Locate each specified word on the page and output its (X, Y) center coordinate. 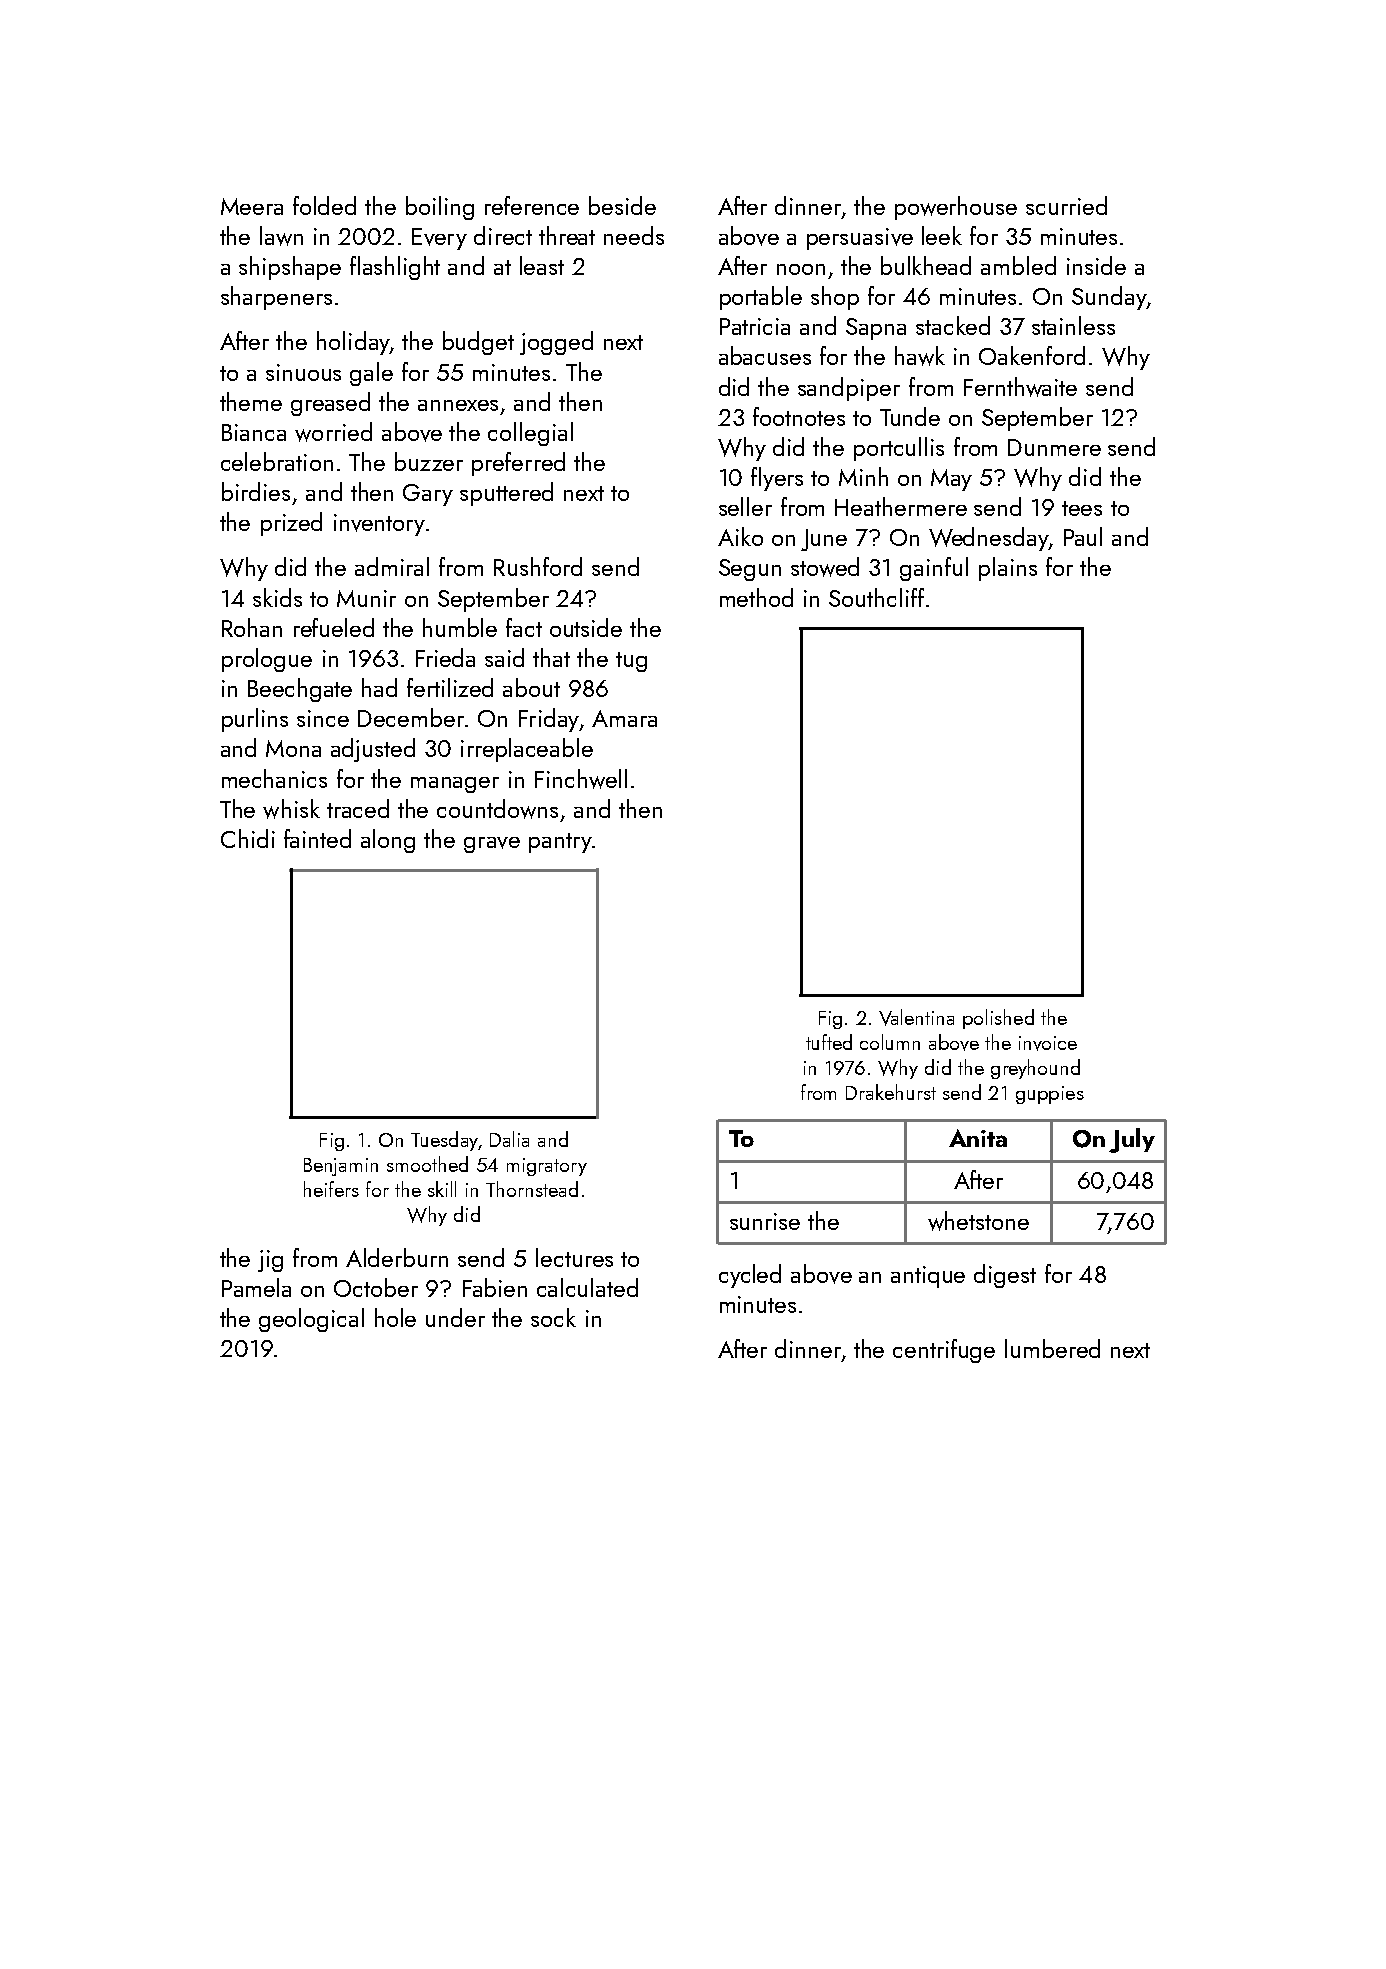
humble (460, 627)
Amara (624, 718)
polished (998, 1019)
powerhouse (956, 208)
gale (371, 374)
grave (492, 845)
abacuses (765, 355)
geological (311, 1320)
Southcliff (876, 597)
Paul (1083, 536)
